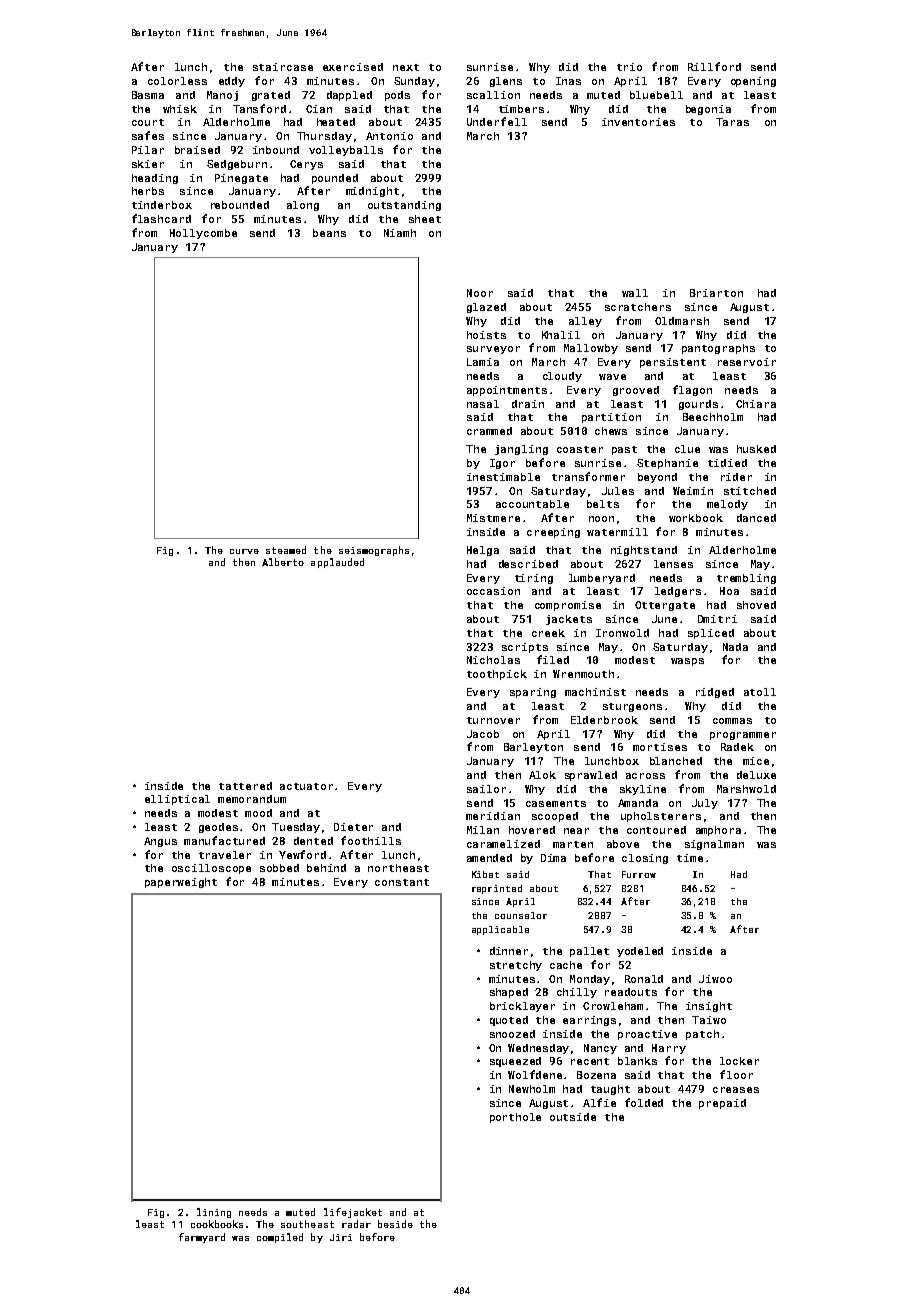 This screenshot has height=1316, width=908. Describe the element at coordinates (395, 1224) in the screenshot. I see `beside` at that location.
